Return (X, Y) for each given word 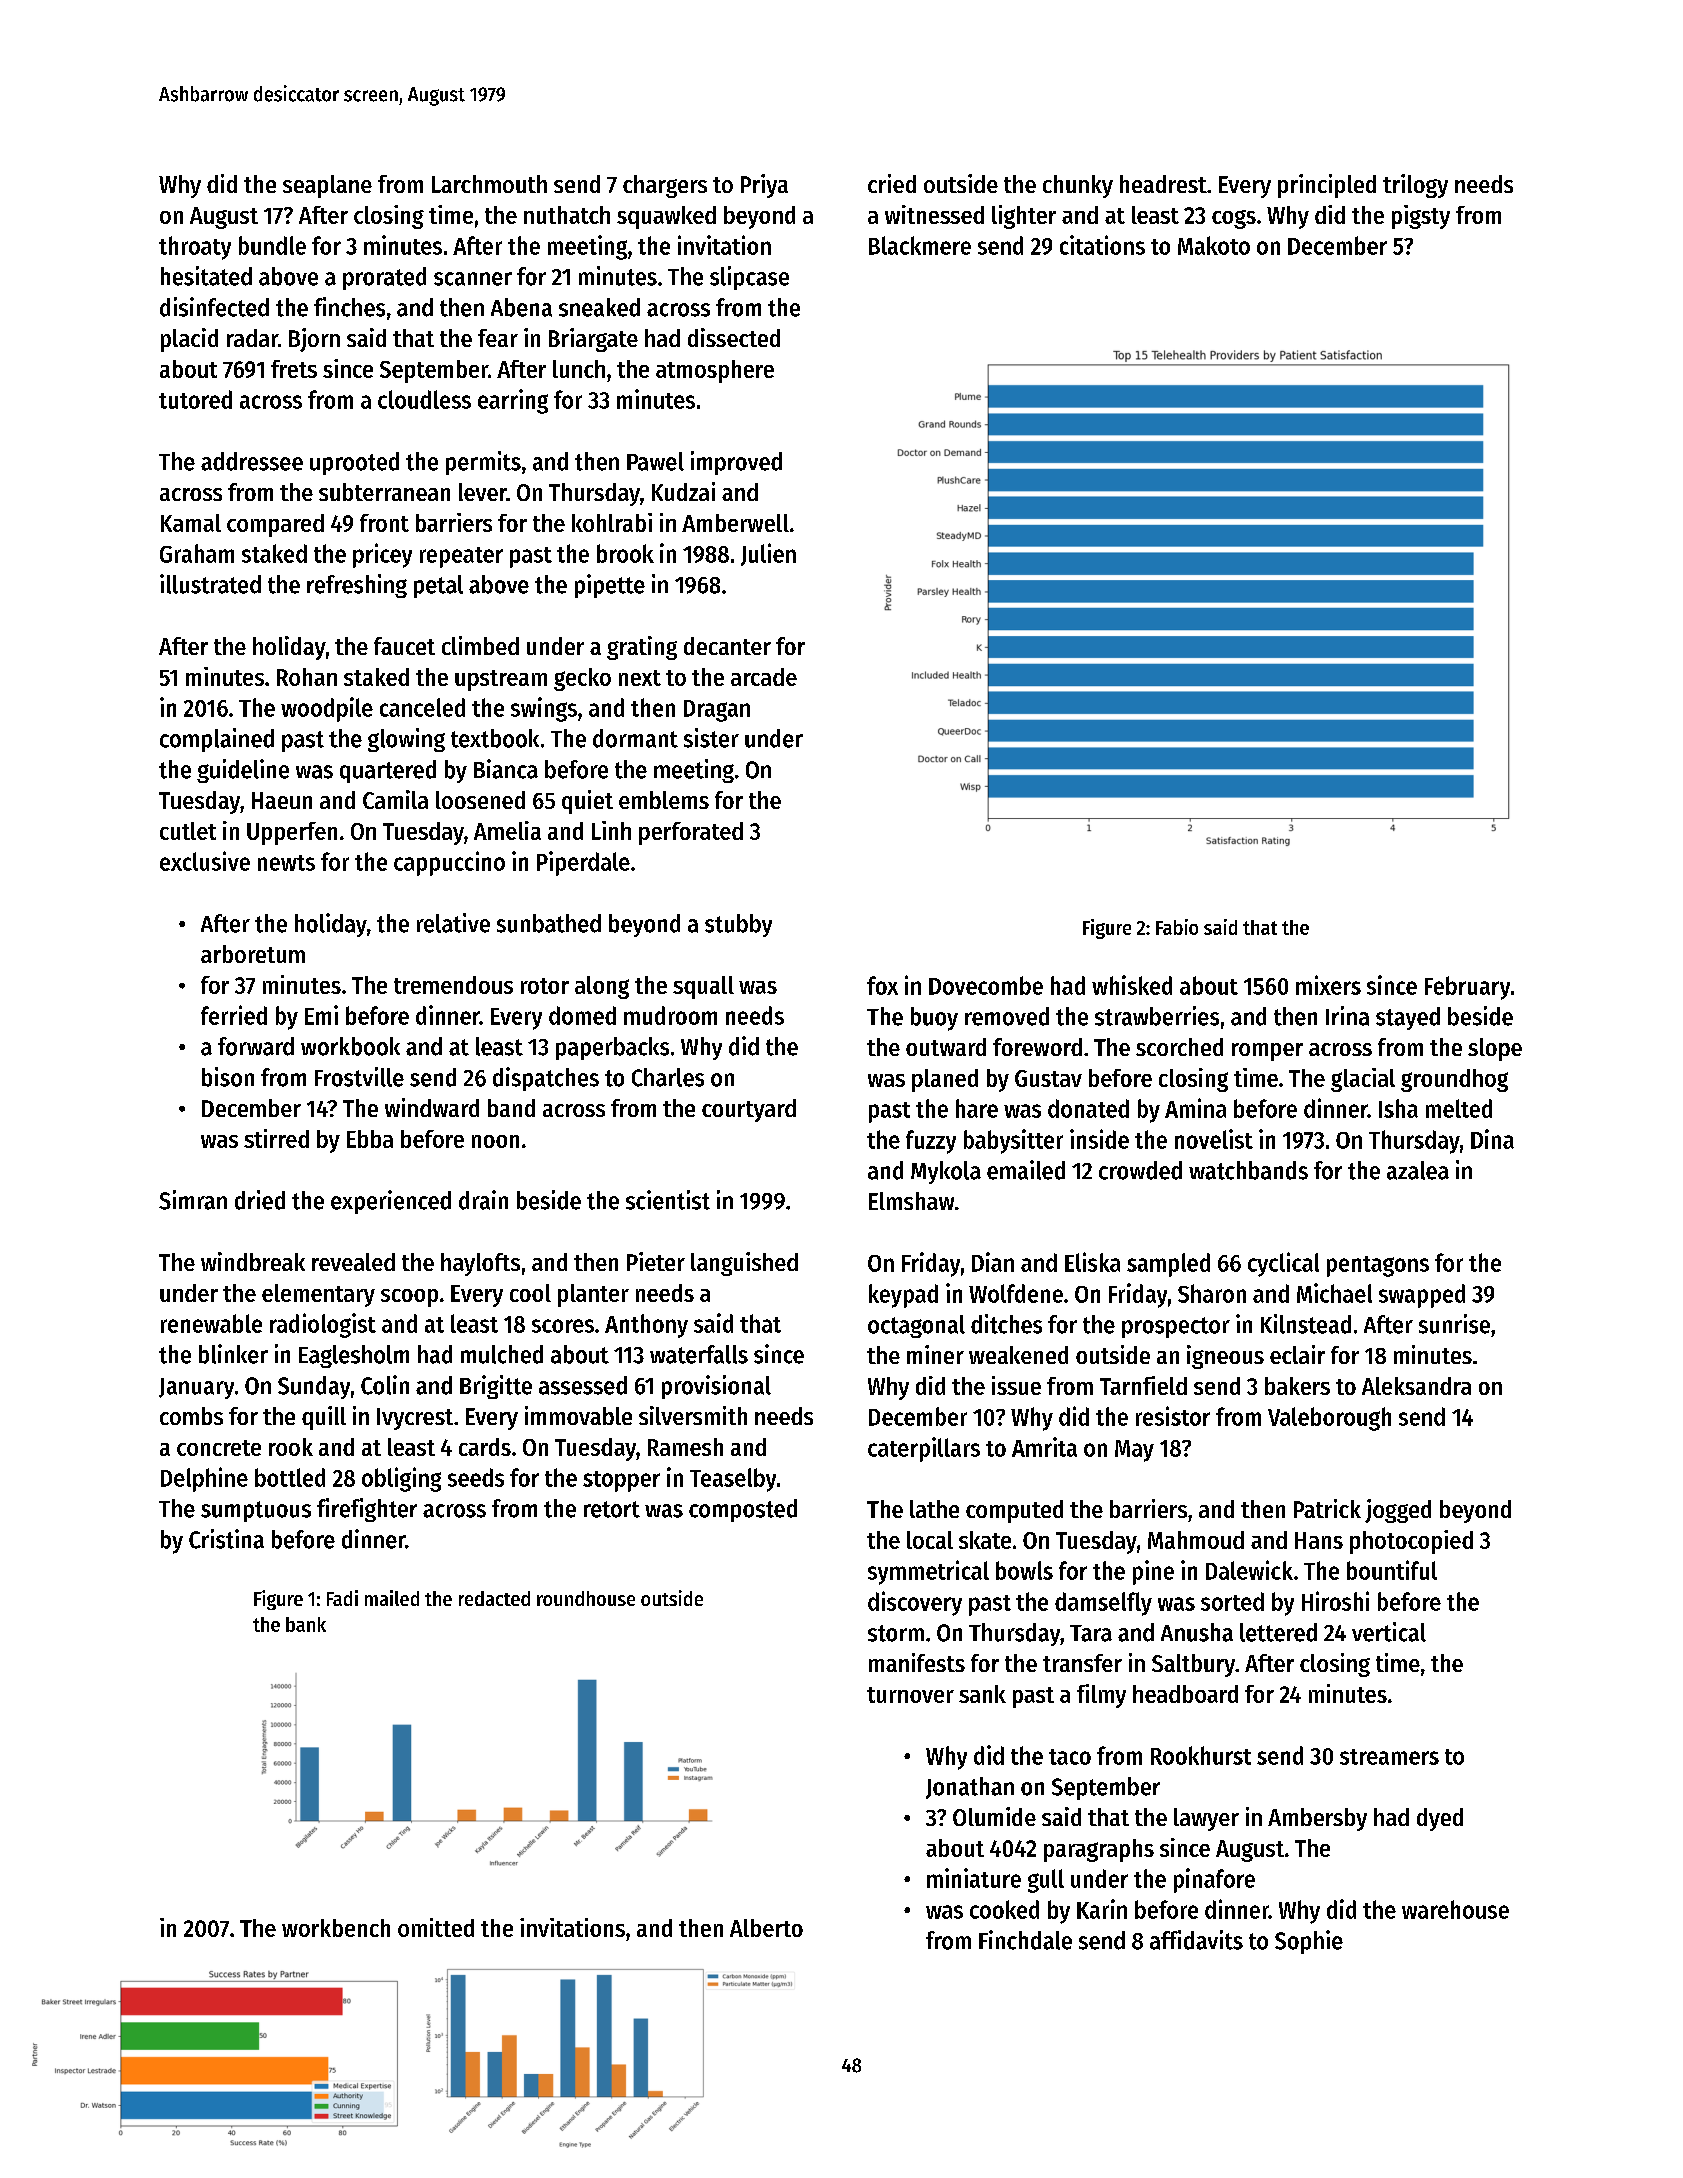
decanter (727, 646)
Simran (193, 1200)
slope (1495, 1049)
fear (498, 338)
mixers (1328, 985)
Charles (668, 1077)
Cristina (226, 1539)
